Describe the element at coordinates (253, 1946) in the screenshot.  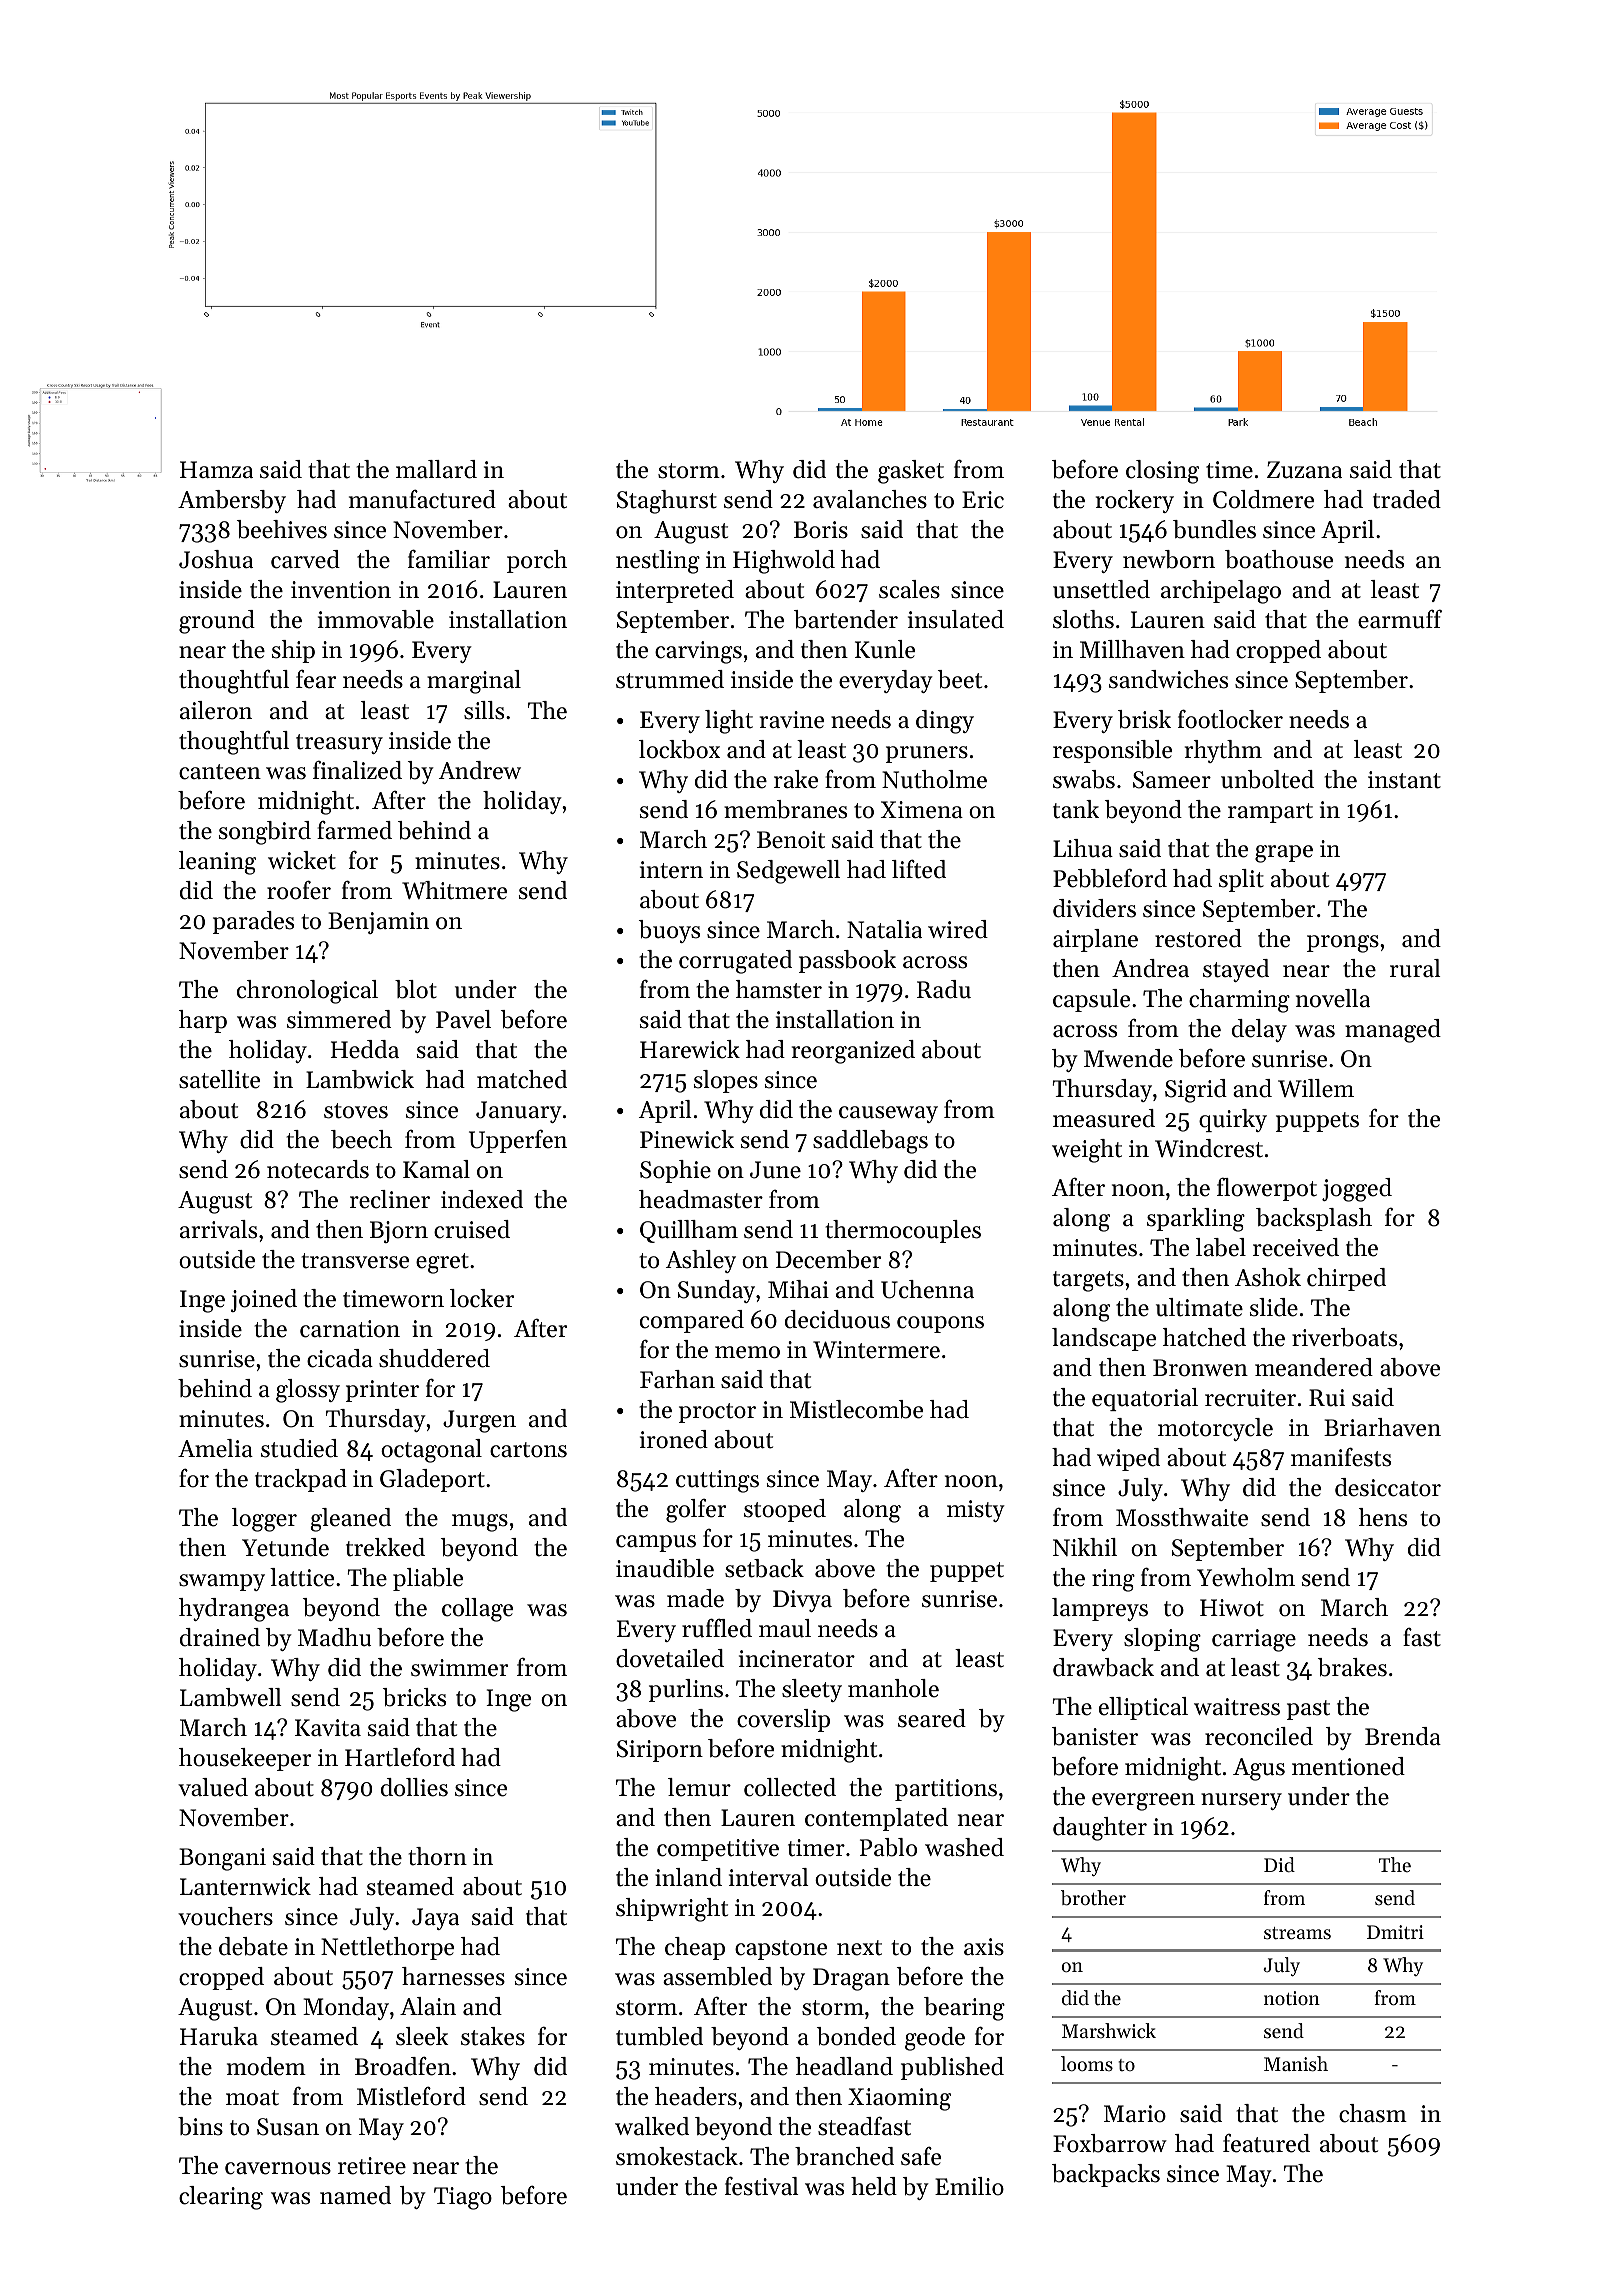
I see `debate` at that location.
